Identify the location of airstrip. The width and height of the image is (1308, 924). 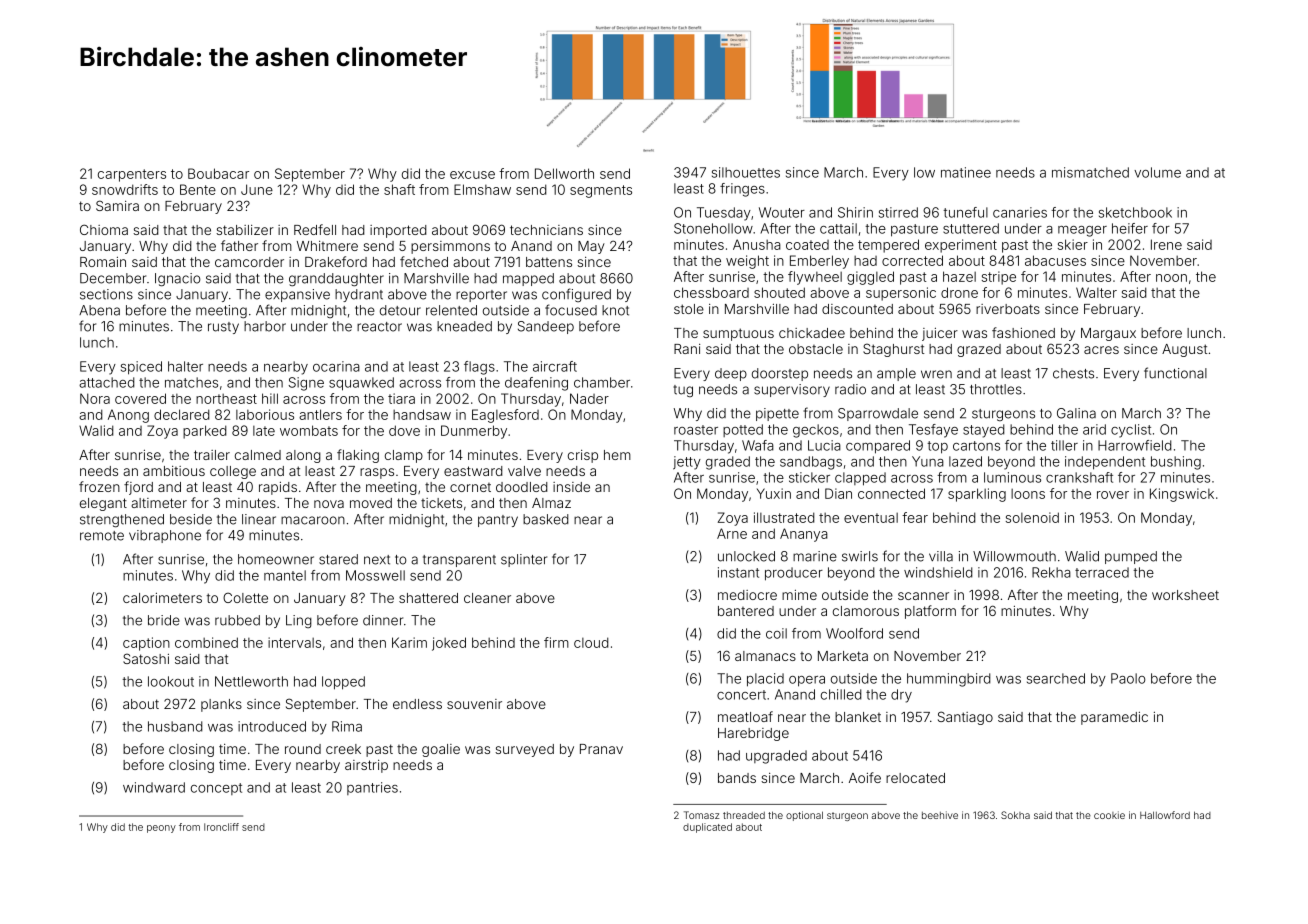
(366, 766).
